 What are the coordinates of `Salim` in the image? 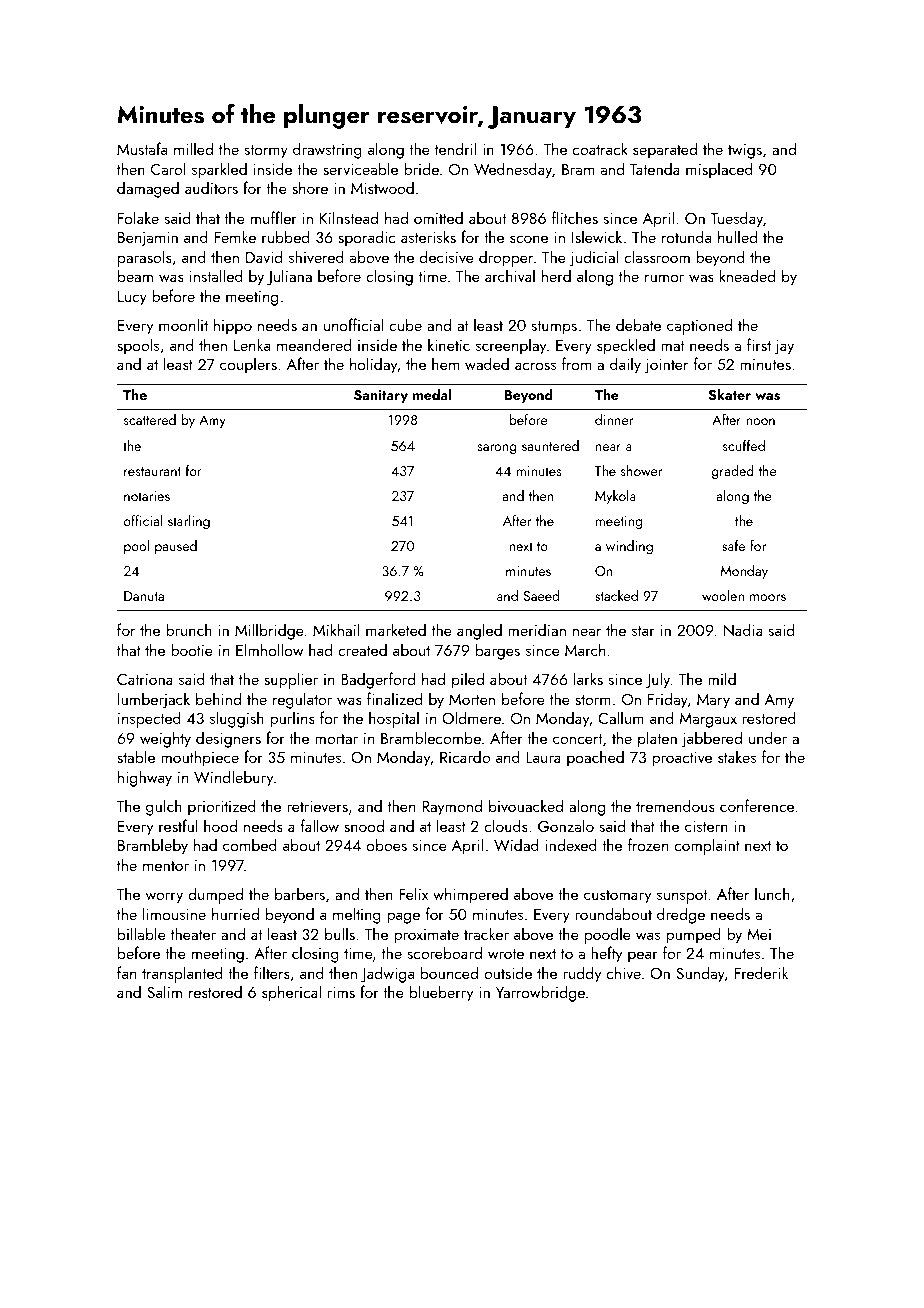 It's located at (164, 991).
